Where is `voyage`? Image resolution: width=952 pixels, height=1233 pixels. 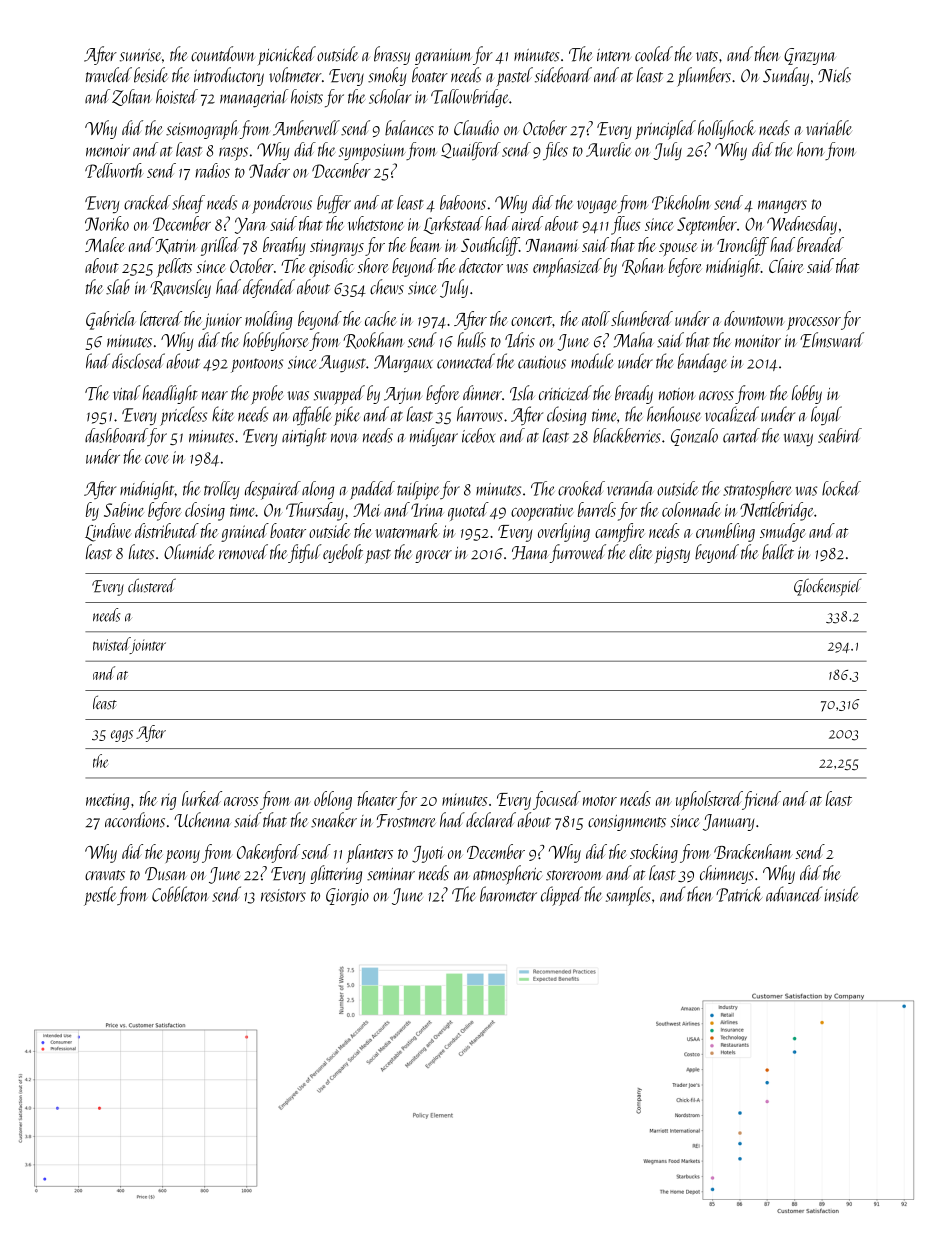
voyage is located at coordinates (597, 206).
